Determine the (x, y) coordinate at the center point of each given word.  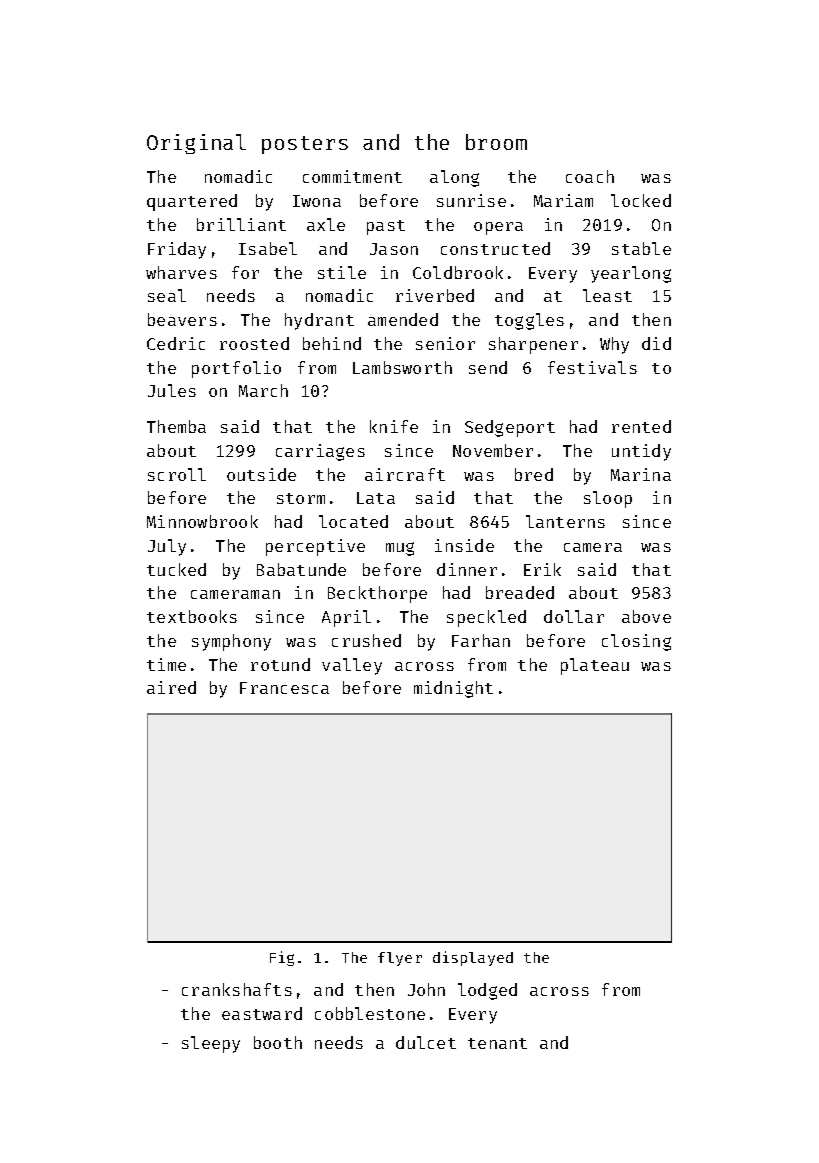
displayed (473, 958)
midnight (453, 689)
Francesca (284, 688)
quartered (192, 202)
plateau (595, 666)
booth (278, 1042)
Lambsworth (402, 367)
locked (641, 200)
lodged (487, 991)
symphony (231, 642)
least (607, 295)
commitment (352, 176)
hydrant (319, 321)
